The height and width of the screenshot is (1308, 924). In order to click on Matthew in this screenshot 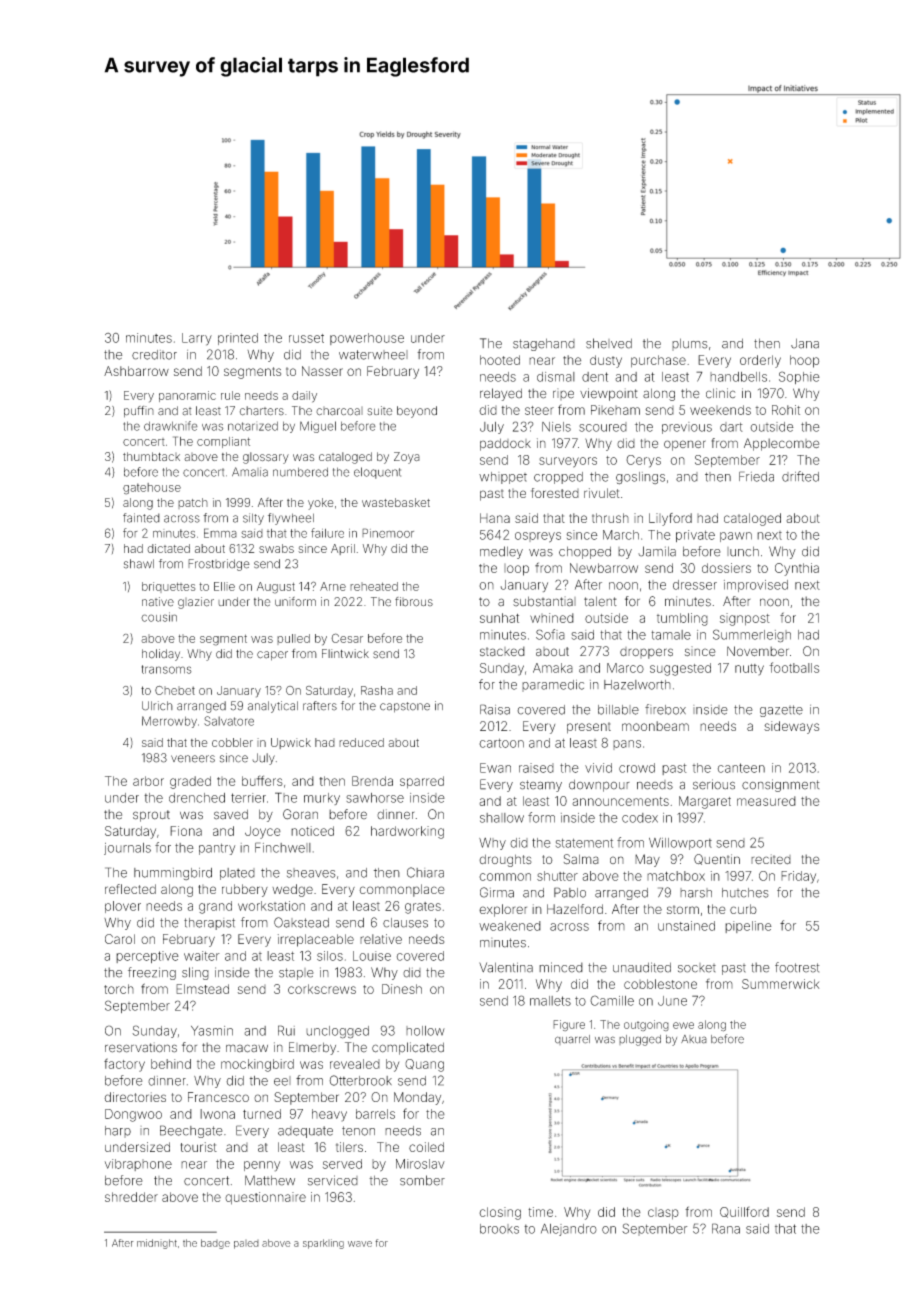, I will do `click(270, 1180)`.
